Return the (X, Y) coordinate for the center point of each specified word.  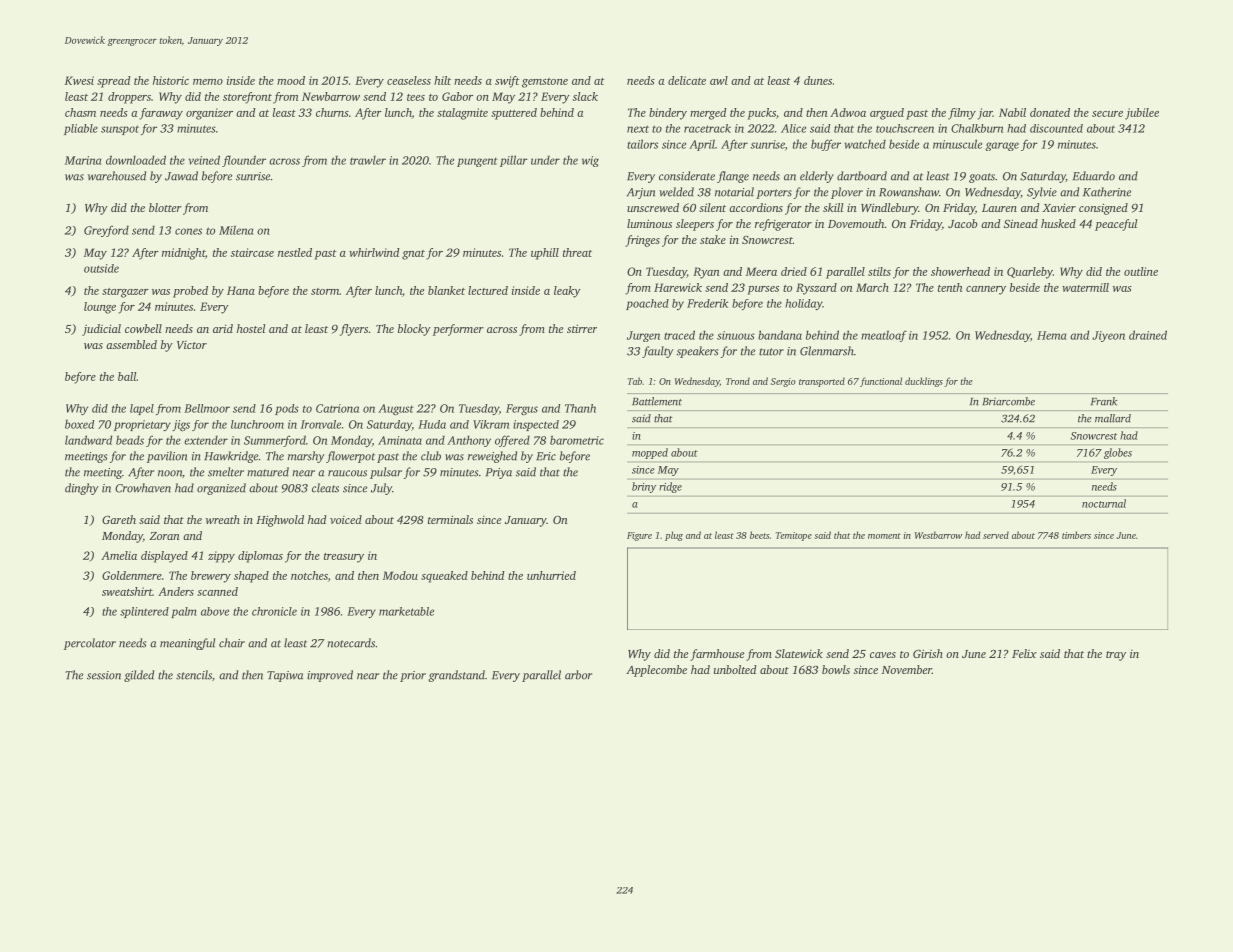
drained (1148, 335)
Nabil (1012, 112)
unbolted (735, 669)
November (907, 669)
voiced (346, 519)
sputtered (514, 114)
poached (647, 304)
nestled (295, 252)
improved (330, 676)
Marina (83, 160)
